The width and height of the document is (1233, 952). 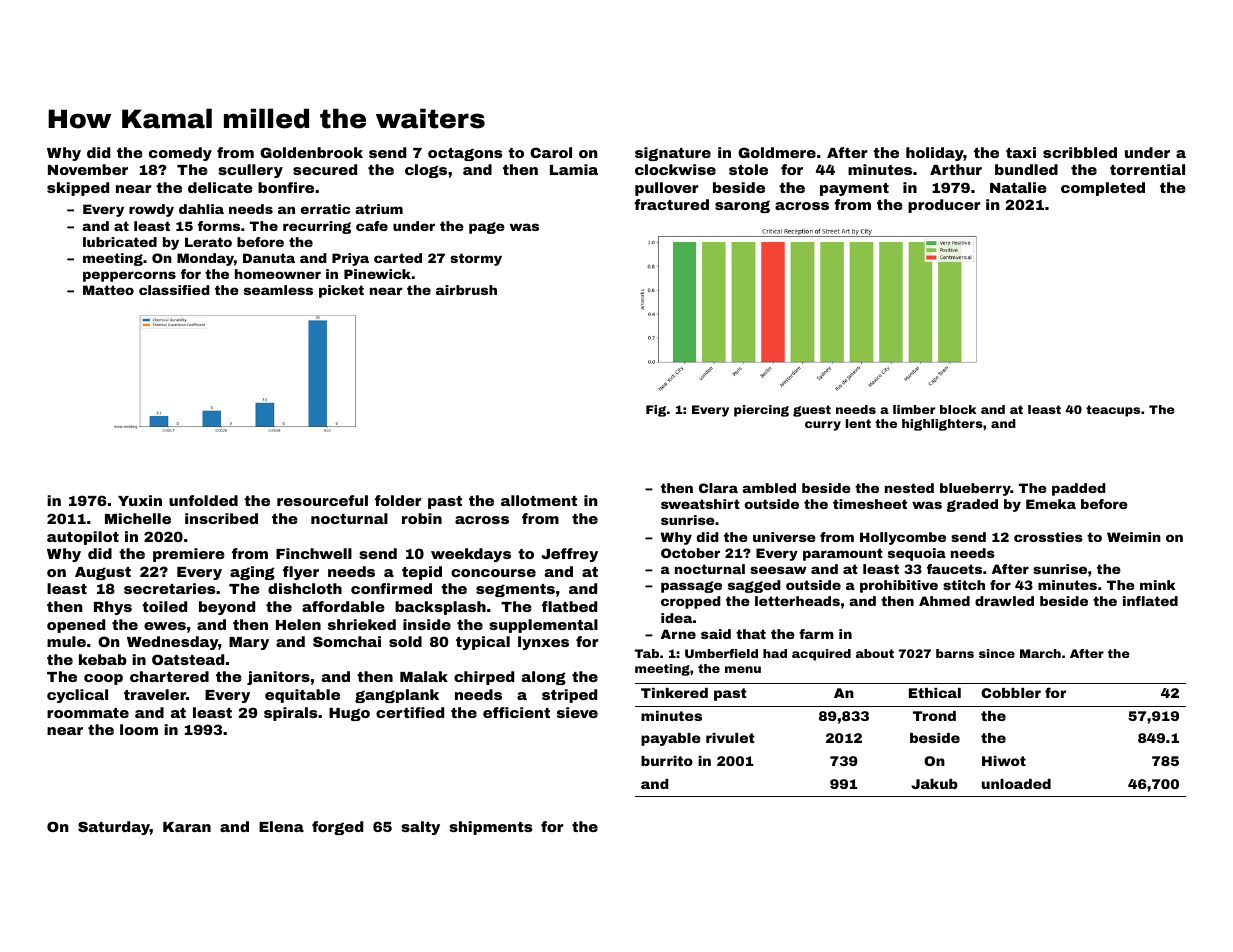 I want to click on curry, so click(x=823, y=426).
